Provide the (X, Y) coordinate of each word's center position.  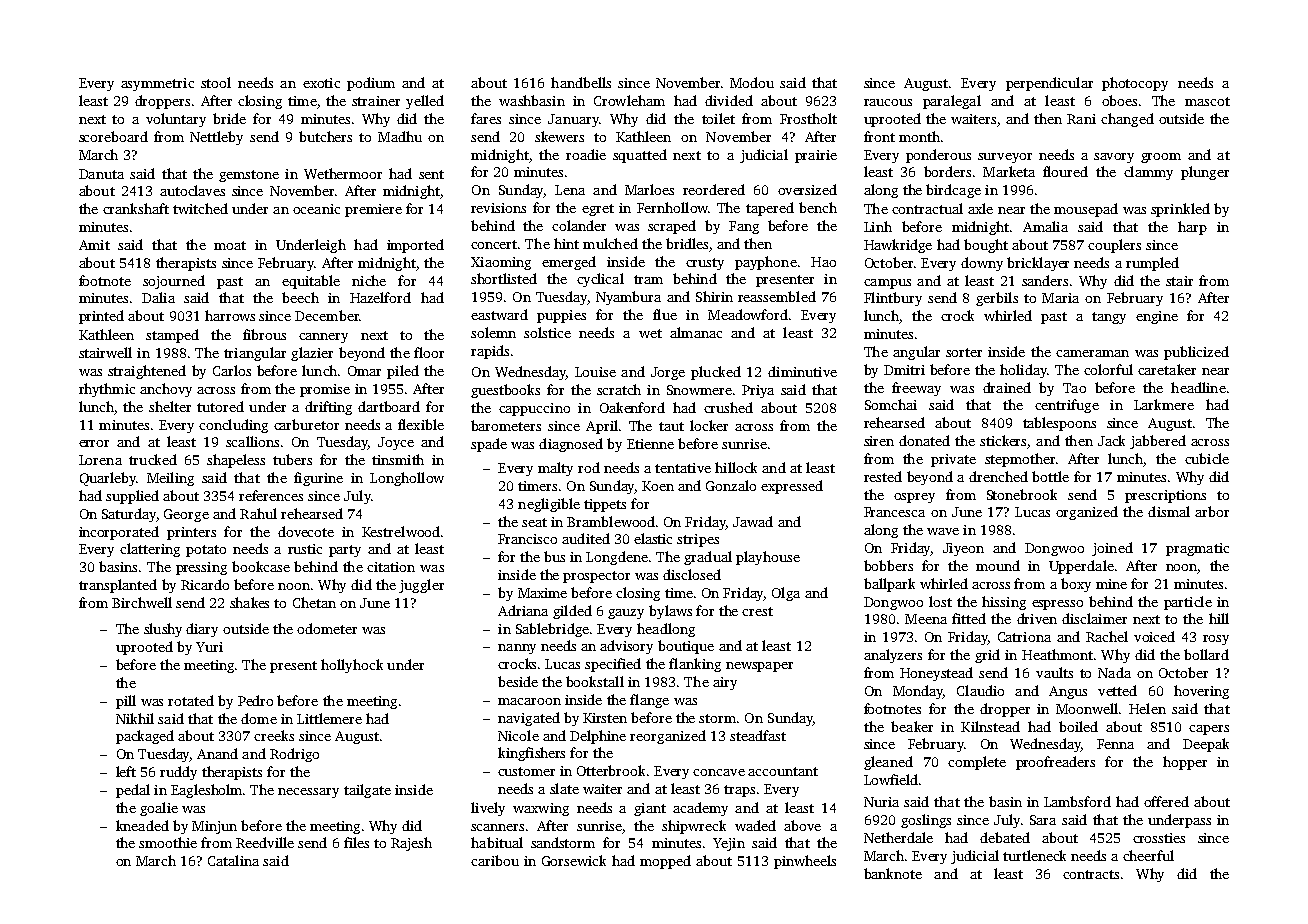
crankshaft (136, 208)
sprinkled (1180, 210)
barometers (506, 425)
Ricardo (205, 584)
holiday (1023, 371)
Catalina (233, 860)
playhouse (768, 558)
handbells (581, 82)
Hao (823, 262)
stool (216, 82)
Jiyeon (963, 549)
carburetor (306, 424)
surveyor (1005, 158)
